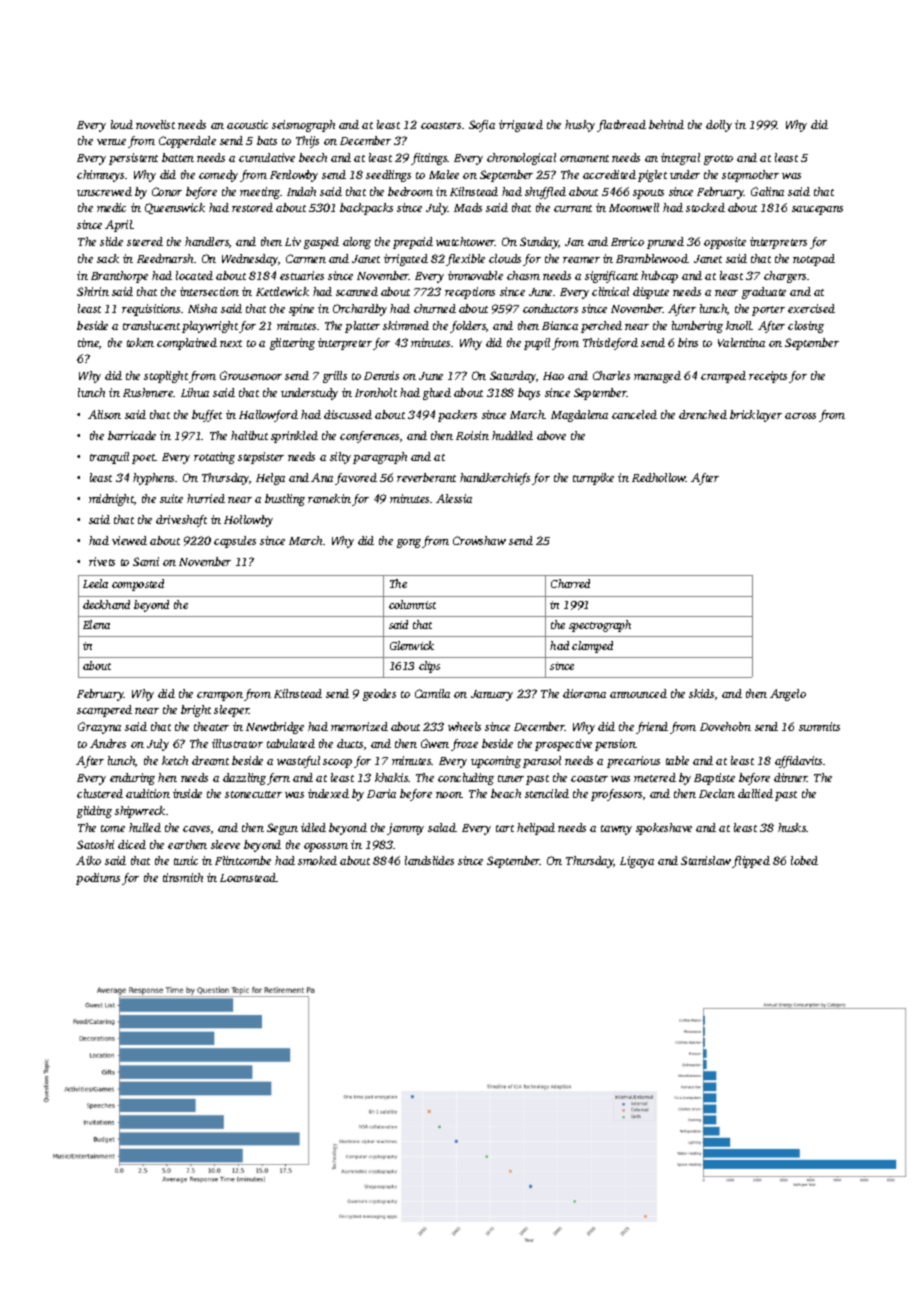 The height and width of the page is (1308, 924). What do you see at coordinates (194, 275) in the page?
I see `located` at bounding box center [194, 275].
